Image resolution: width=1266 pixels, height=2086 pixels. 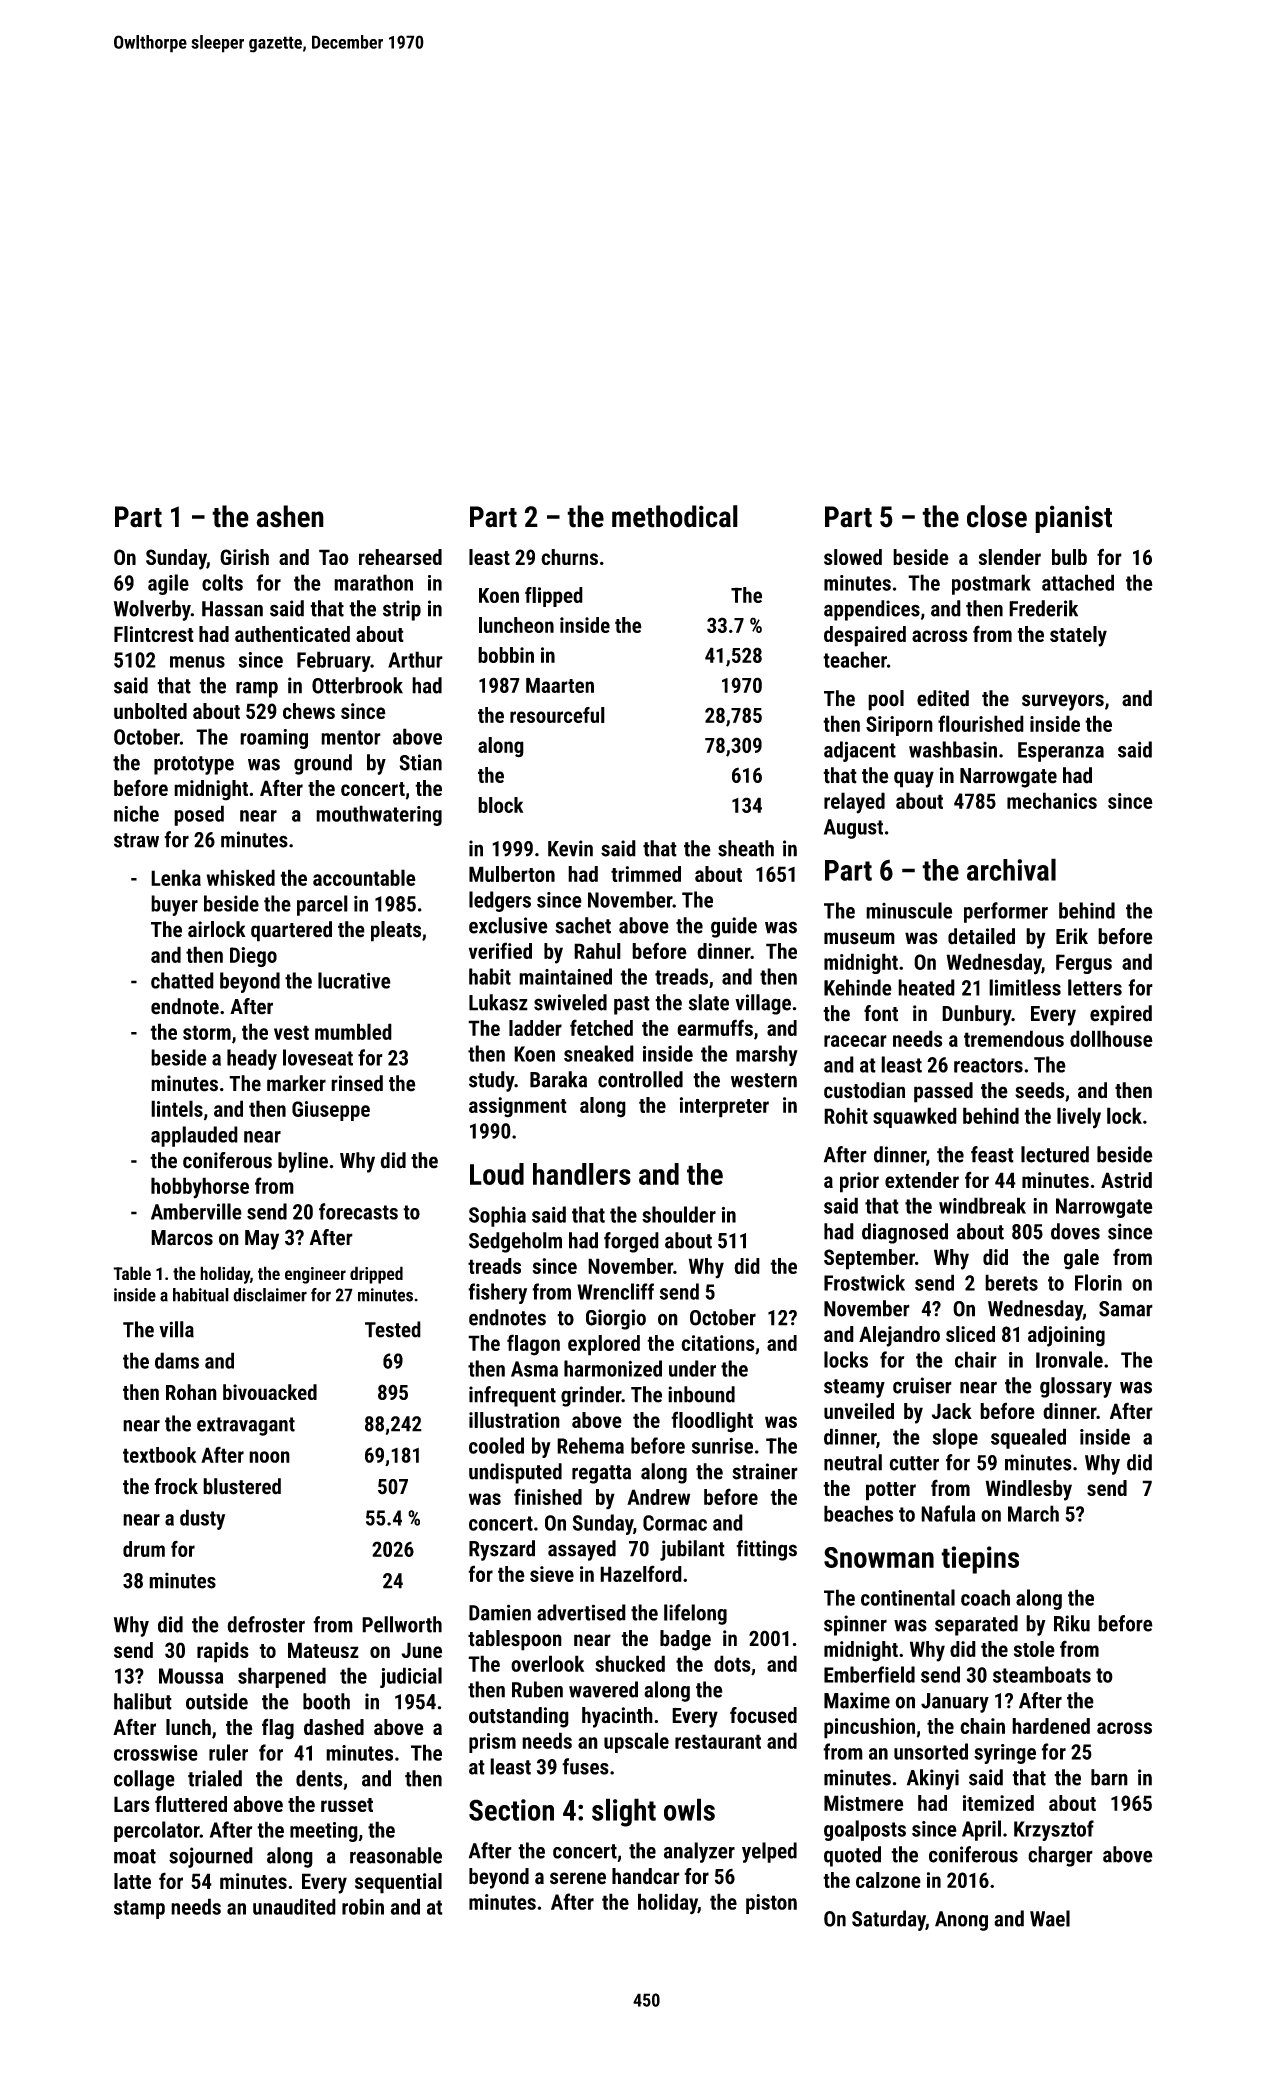 What do you see at coordinates (150, 711) in the image?
I see `unbolted` at bounding box center [150, 711].
